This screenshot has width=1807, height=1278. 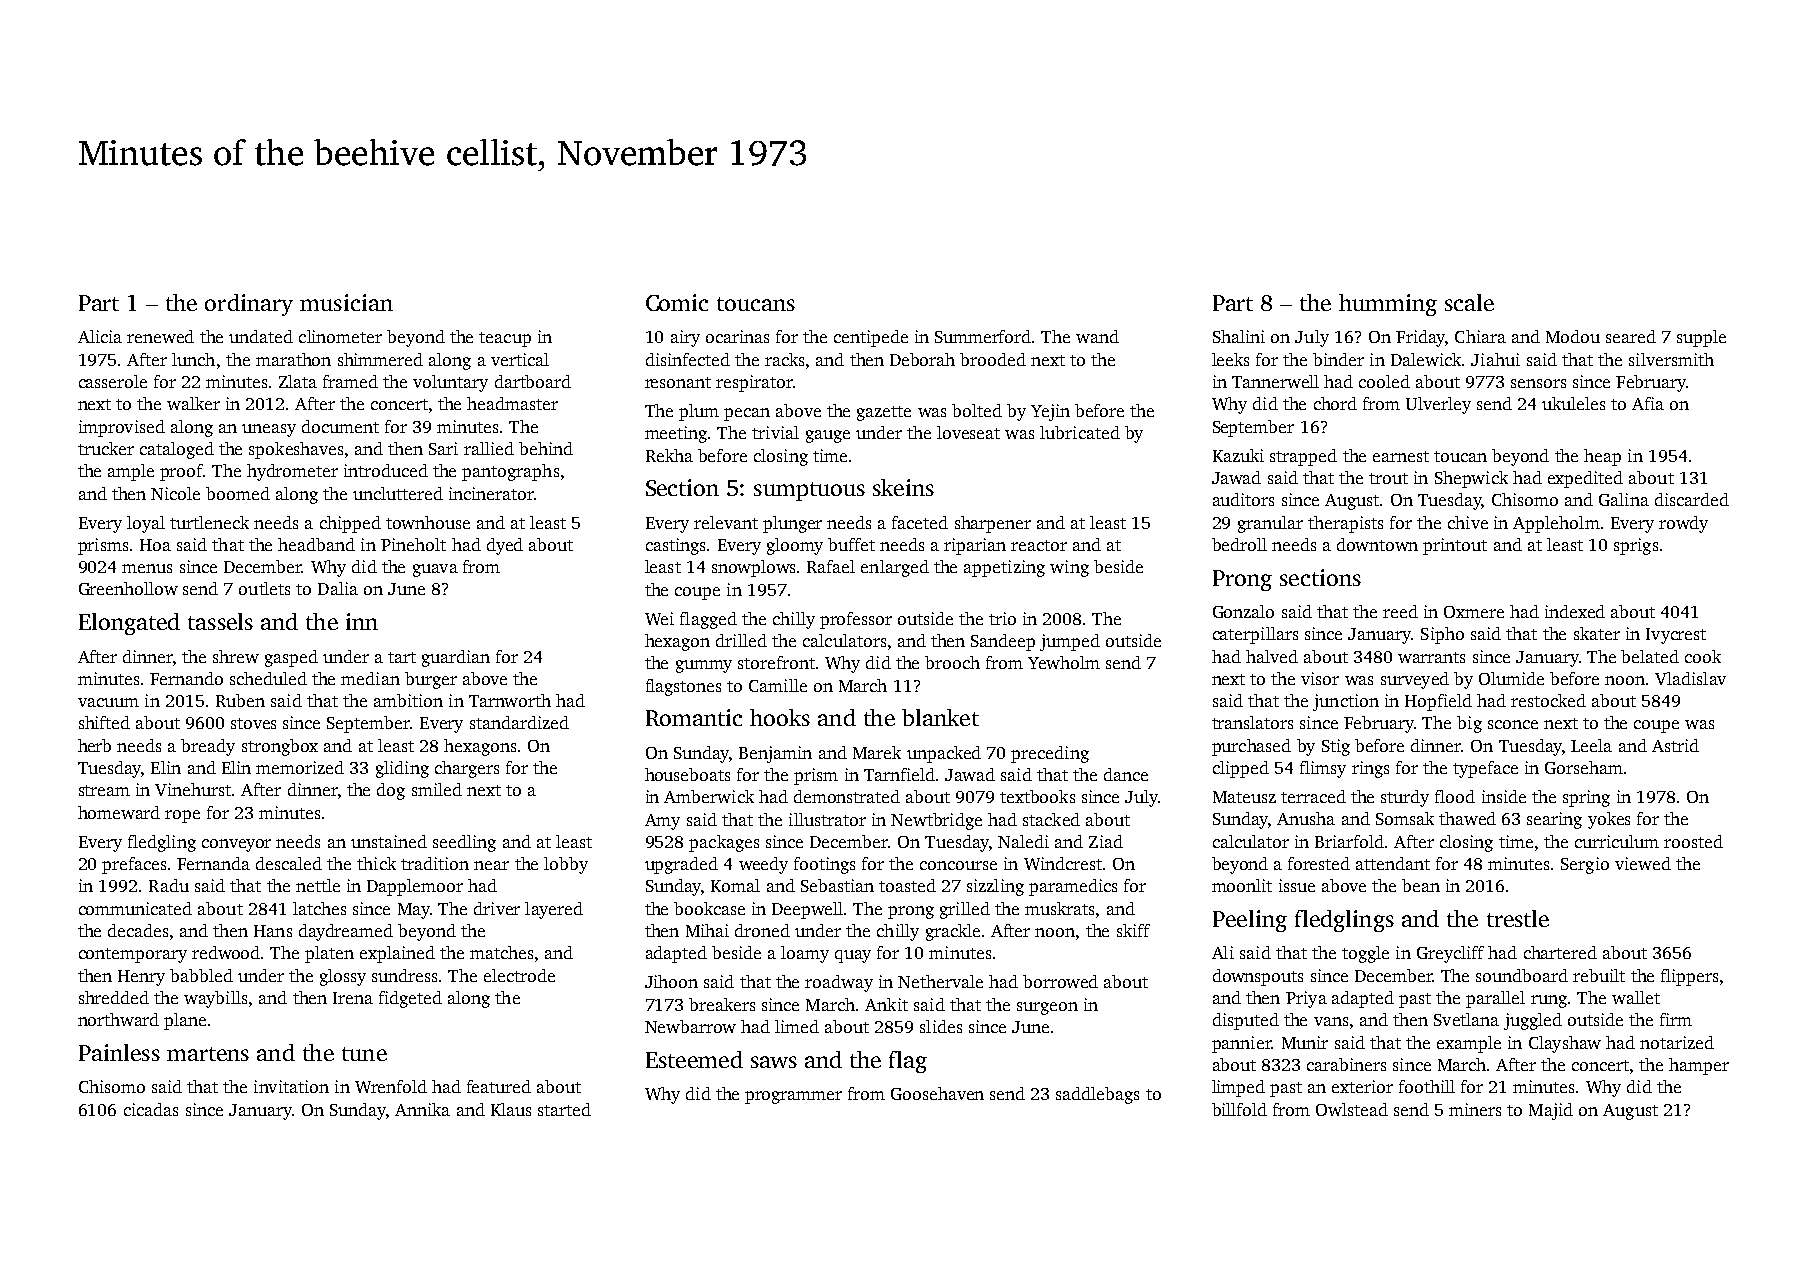 I want to click on lunch, so click(x=193, y=359).
